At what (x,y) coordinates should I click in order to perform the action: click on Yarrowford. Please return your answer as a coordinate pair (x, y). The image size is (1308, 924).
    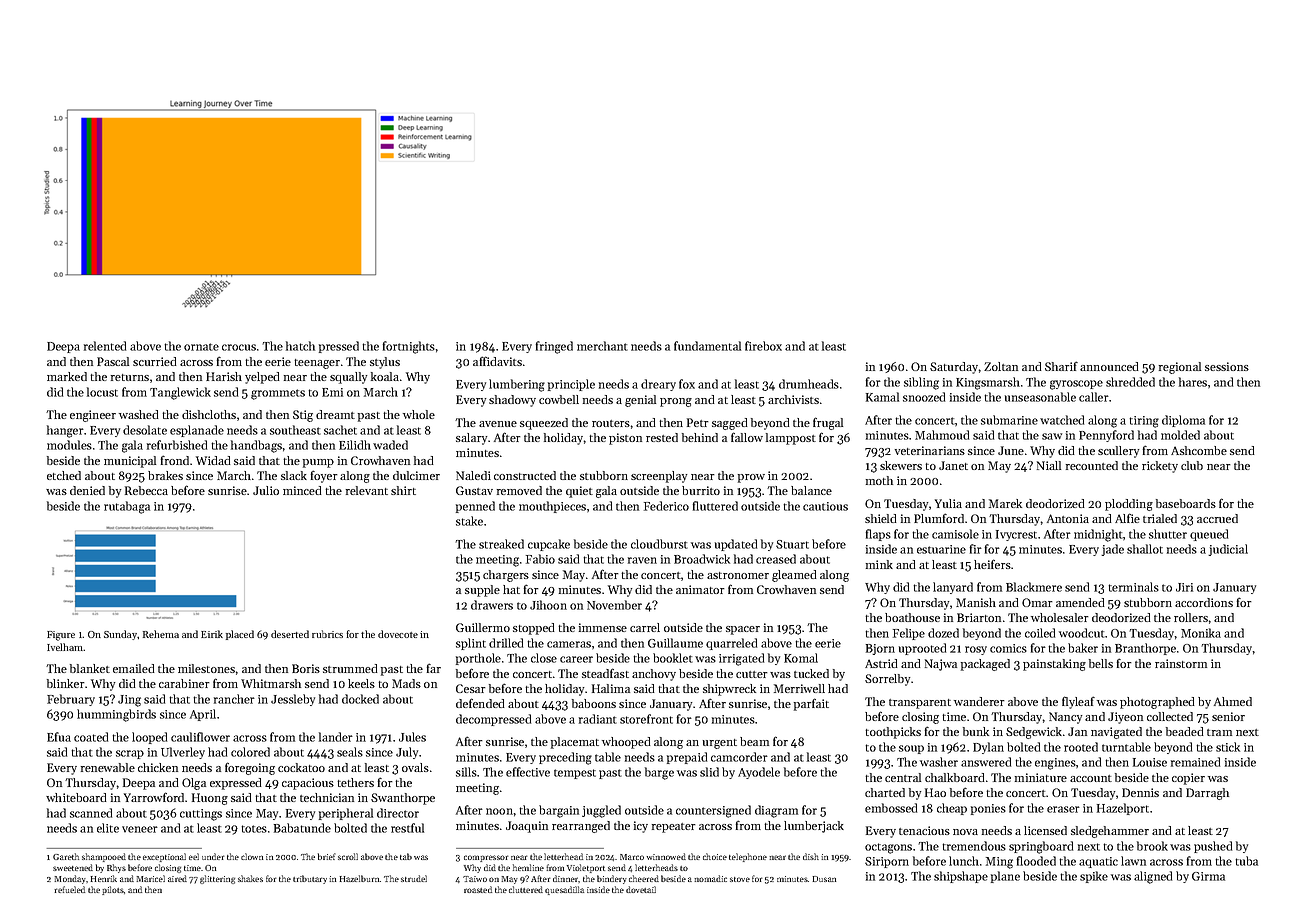
    Looking at the image, I should click on (154, 797).
